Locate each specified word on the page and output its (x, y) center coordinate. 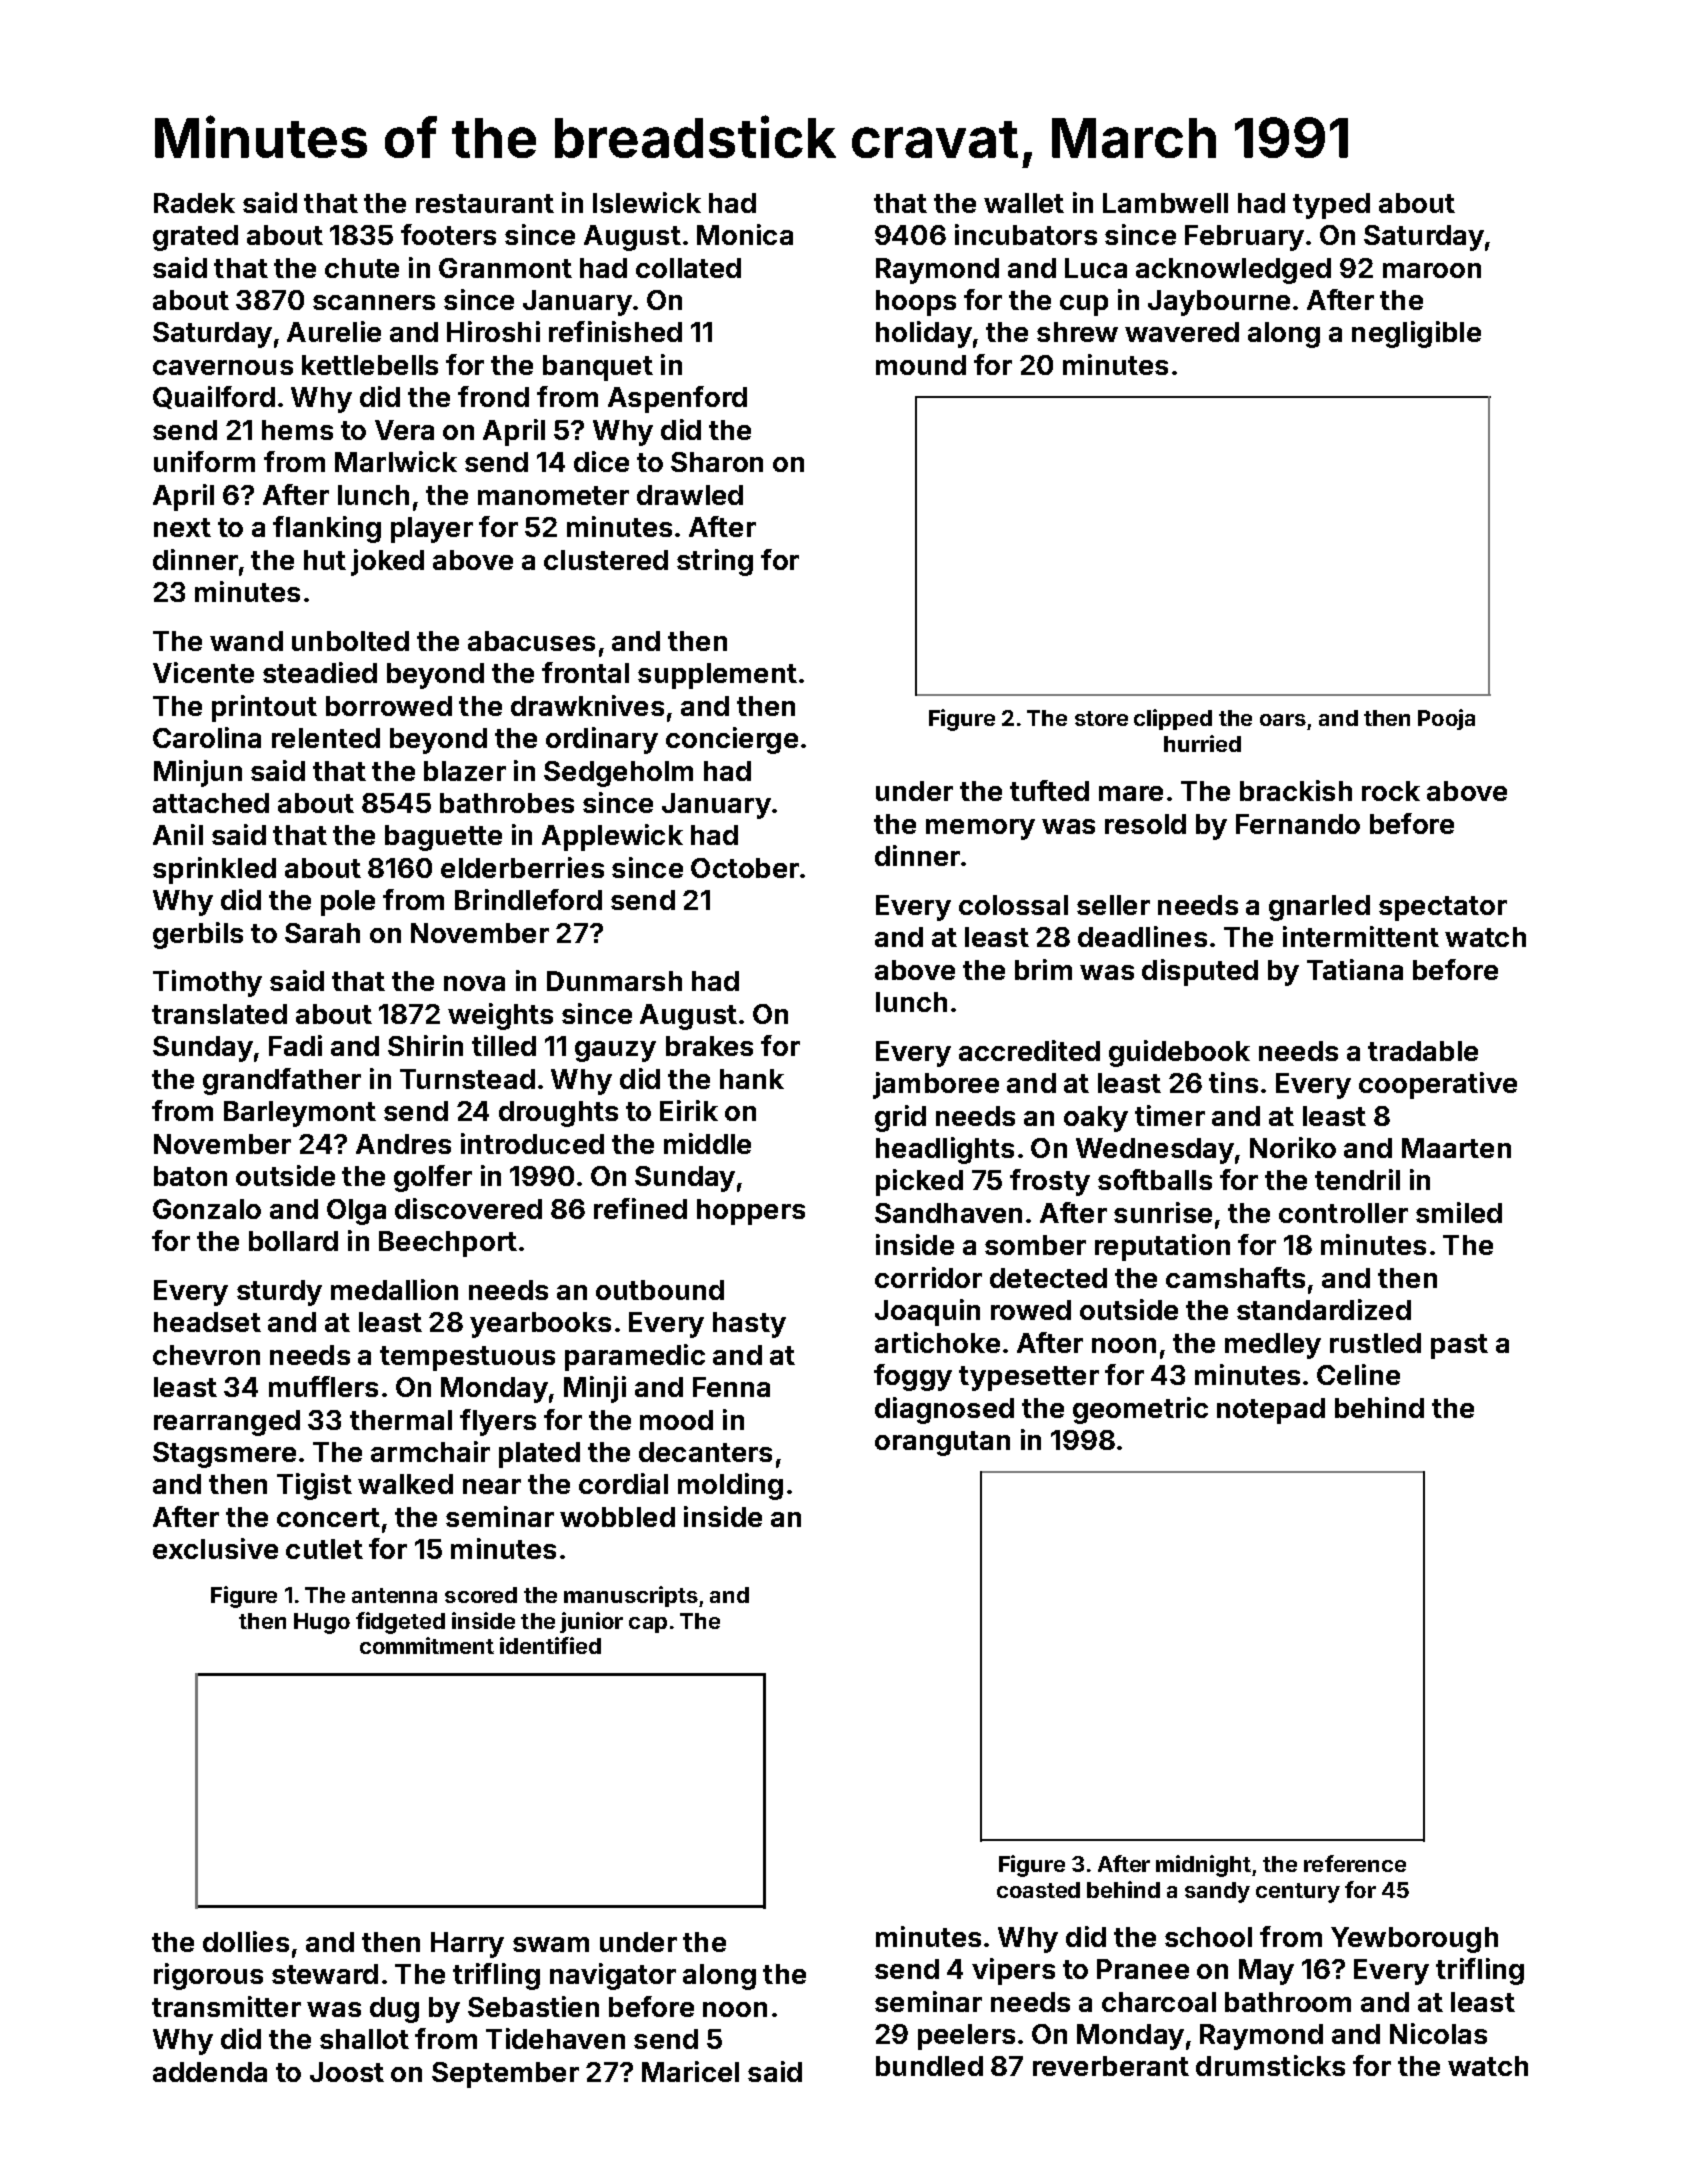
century (1298, 1893)
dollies (246, 1941)
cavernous (223, 367)
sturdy (279, 1293)
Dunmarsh (614, 981)
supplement (717, 676)
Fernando (1298, 824)
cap (648, 1625)
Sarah (322, 933)
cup (1084, 305)
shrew (1077, 332)
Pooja (1446, 719)
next (182, 527)
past (1459, 1346)
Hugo (322, 1623)
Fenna (731, 1387)
